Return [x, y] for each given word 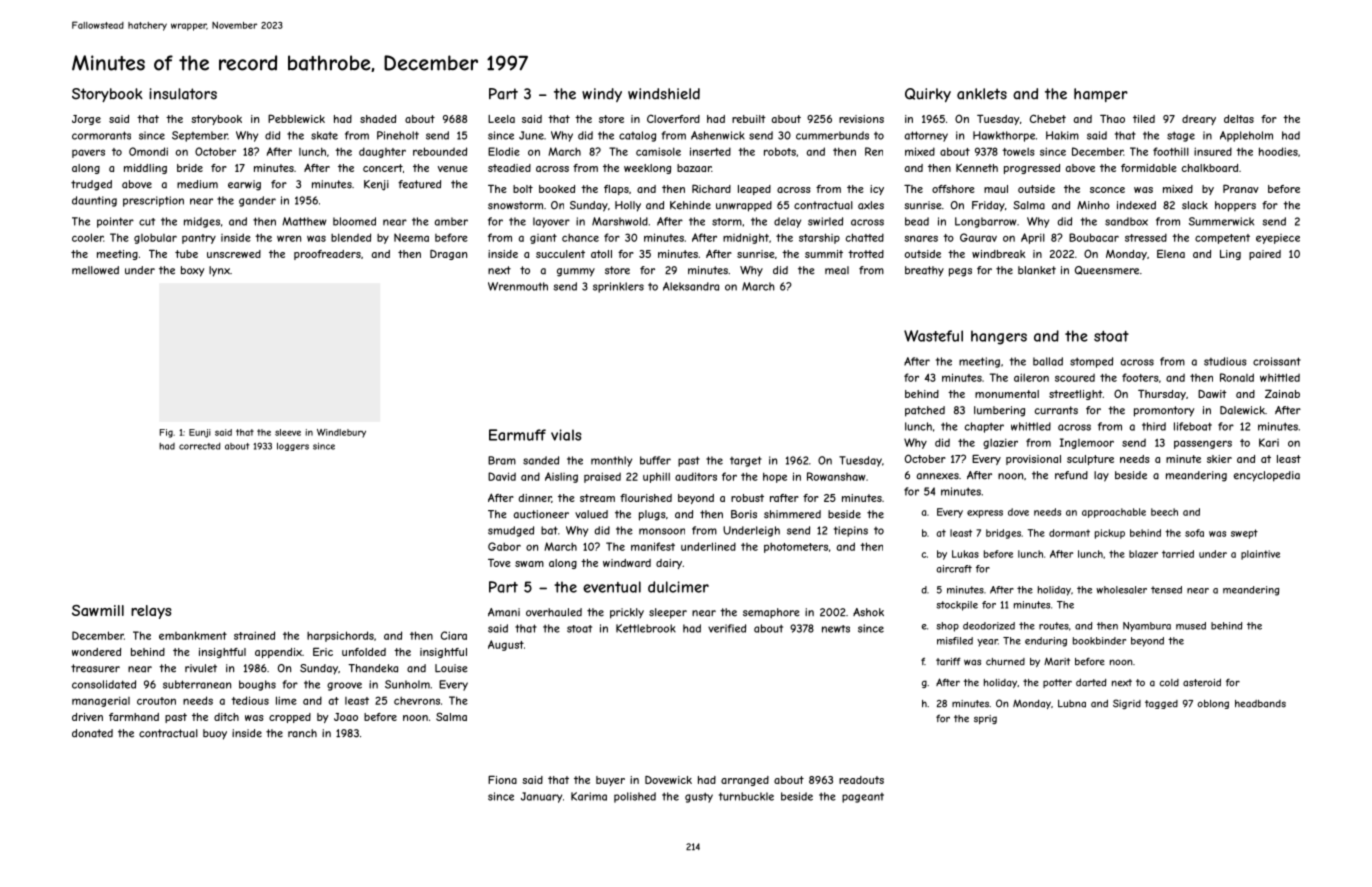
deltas [1239, 119]
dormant [1069, 533]
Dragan [448, 255]
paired [1265, 255]
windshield [664, 94]
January [541, 797]
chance [580, 238]
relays [151, 612]
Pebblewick [296, 118]
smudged [511, 531]
